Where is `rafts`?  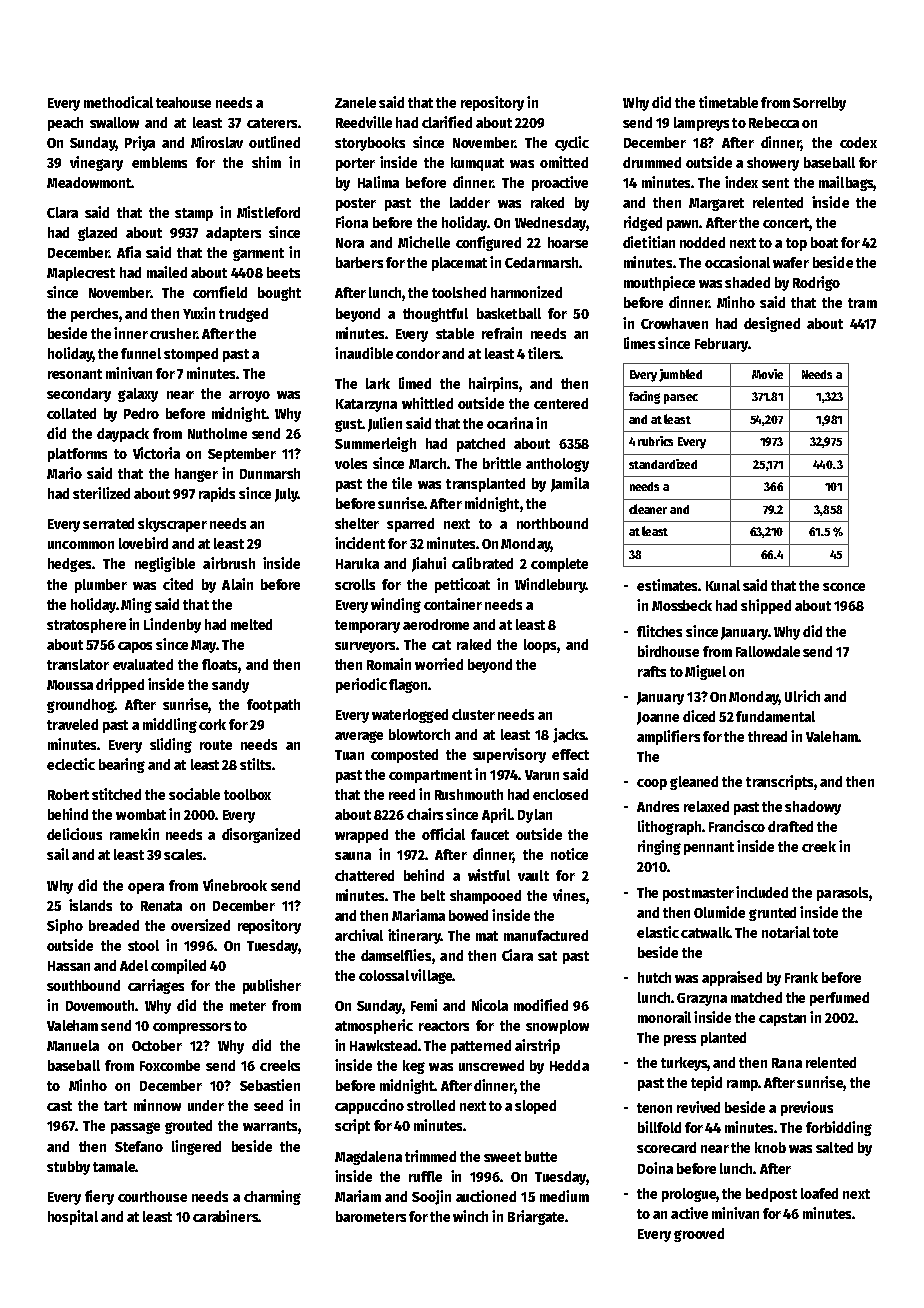 rafts is located at coordinates (652, 671).
